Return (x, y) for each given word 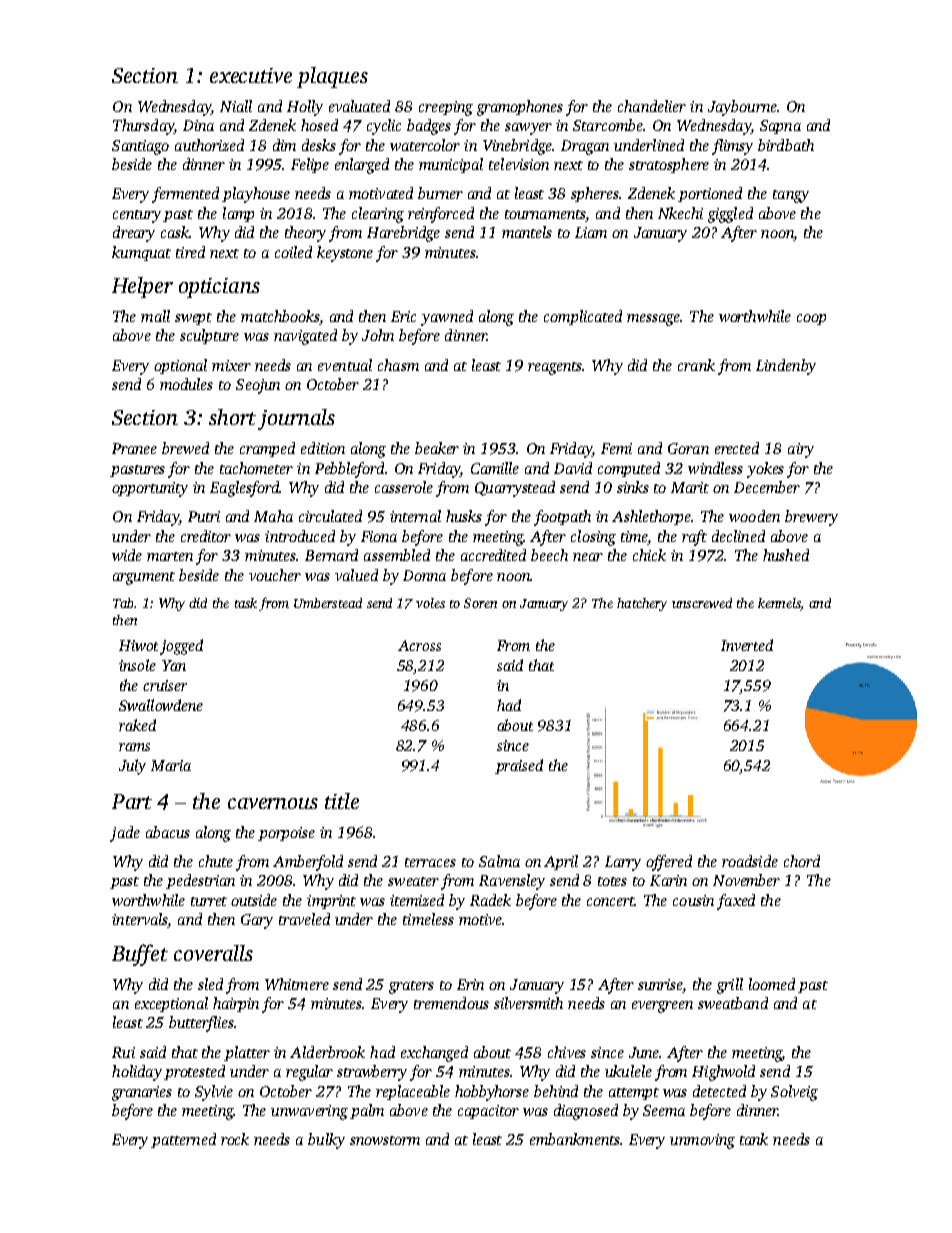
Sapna (780, 127)
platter (247, 1053)
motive (480, 919)
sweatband (733, 1003)
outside (254, 900)
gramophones (520, 108)
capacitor (488, 1112)
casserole (404, 487)
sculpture (209, 336)
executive (251, 75)
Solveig (794, 1093)
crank (696, 365)
